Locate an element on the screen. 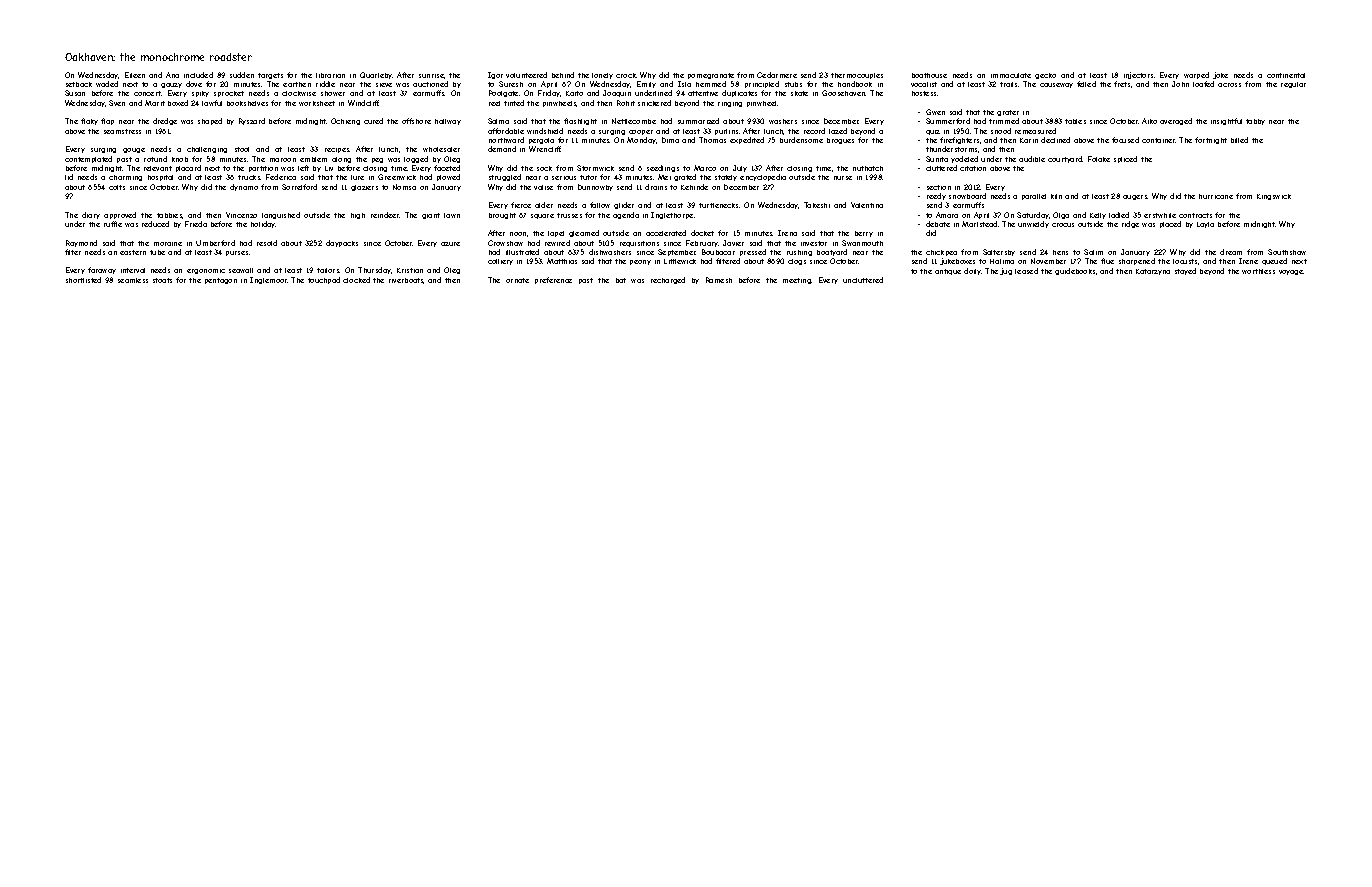 Image resolution: width=1372 pixels, height=887 pixels. Nomsa is located at coordinates (404, 187).
